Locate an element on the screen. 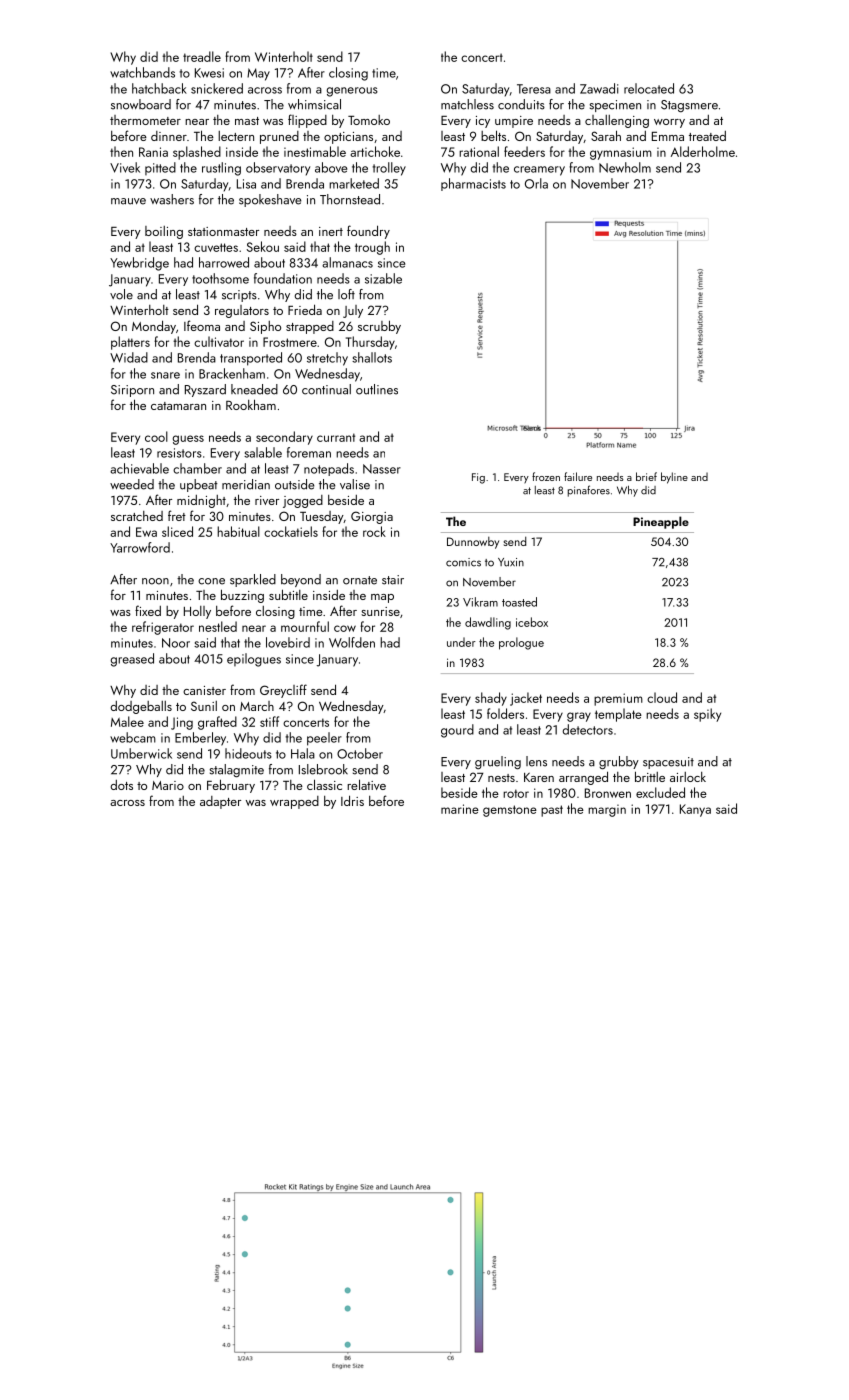 This screenshot has width=849, height=1400. treadle is located at coordinates (202, 56).
